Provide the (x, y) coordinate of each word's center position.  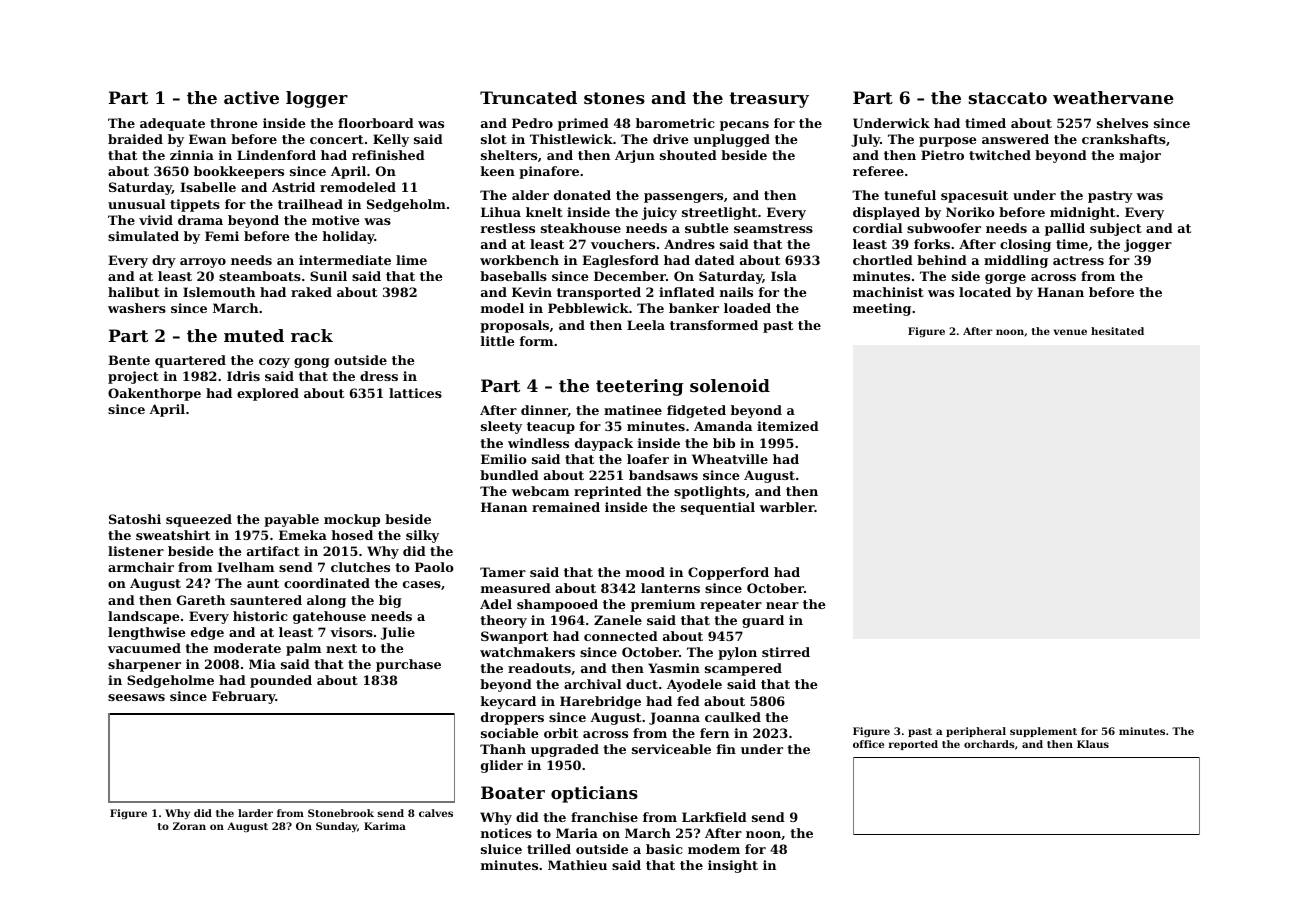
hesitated (1117, 331)
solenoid (730, 385)
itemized (788, 426)
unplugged (731, 140)
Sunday (336, 827)
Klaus (1093, 744)
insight (733, 866)
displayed (886, 213)
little (497, 341)
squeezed (199, 520)
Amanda (723, 426)
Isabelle (208, 187)
